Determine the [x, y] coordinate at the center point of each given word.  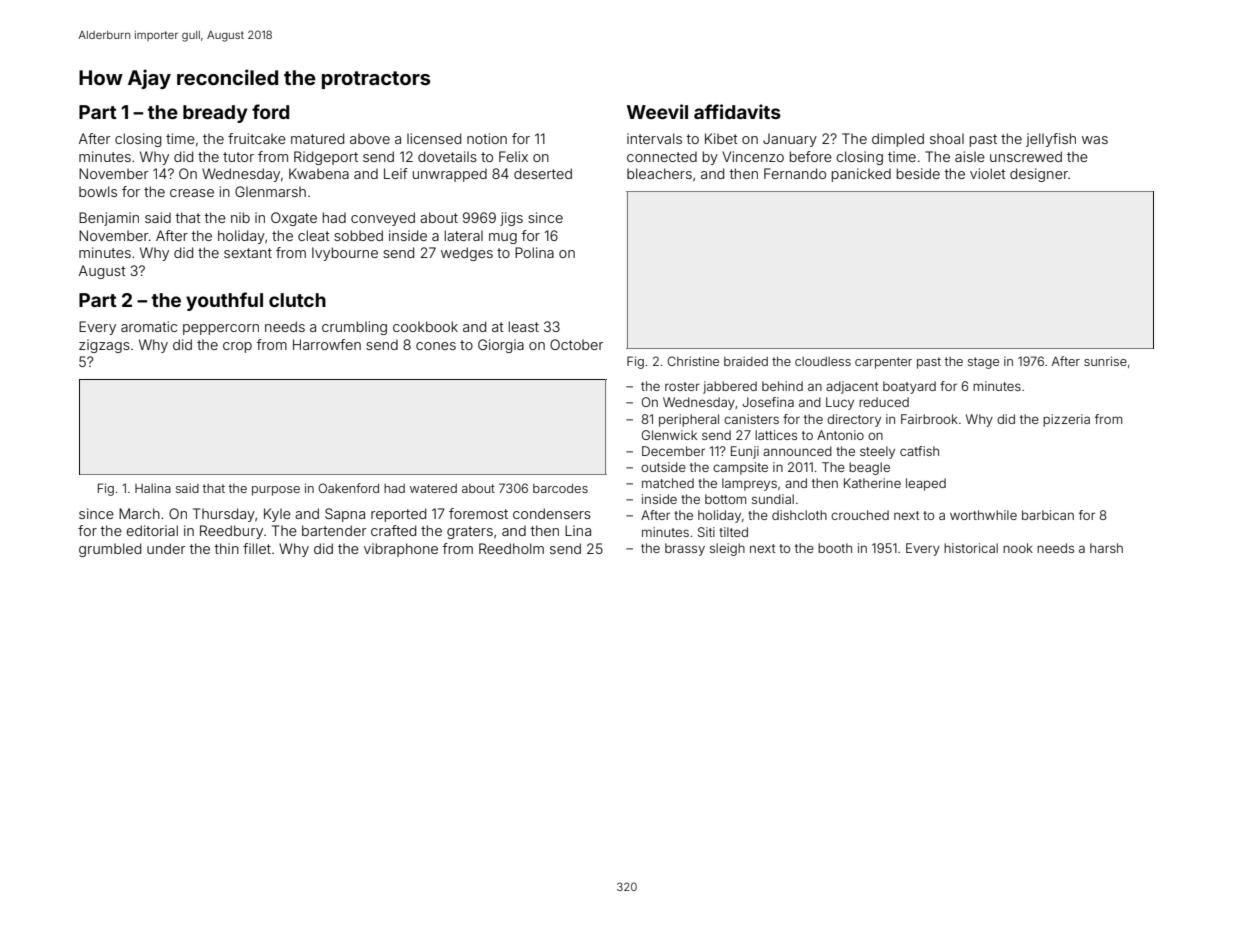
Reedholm [511, 548]
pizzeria [1066, 420]
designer [1039, 175]
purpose [276, 491]
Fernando [795, 173]
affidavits [737, 111]
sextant [248, 253]
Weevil [657, 111]
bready [215, 114]
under [166, 548]
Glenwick [669, 435]
